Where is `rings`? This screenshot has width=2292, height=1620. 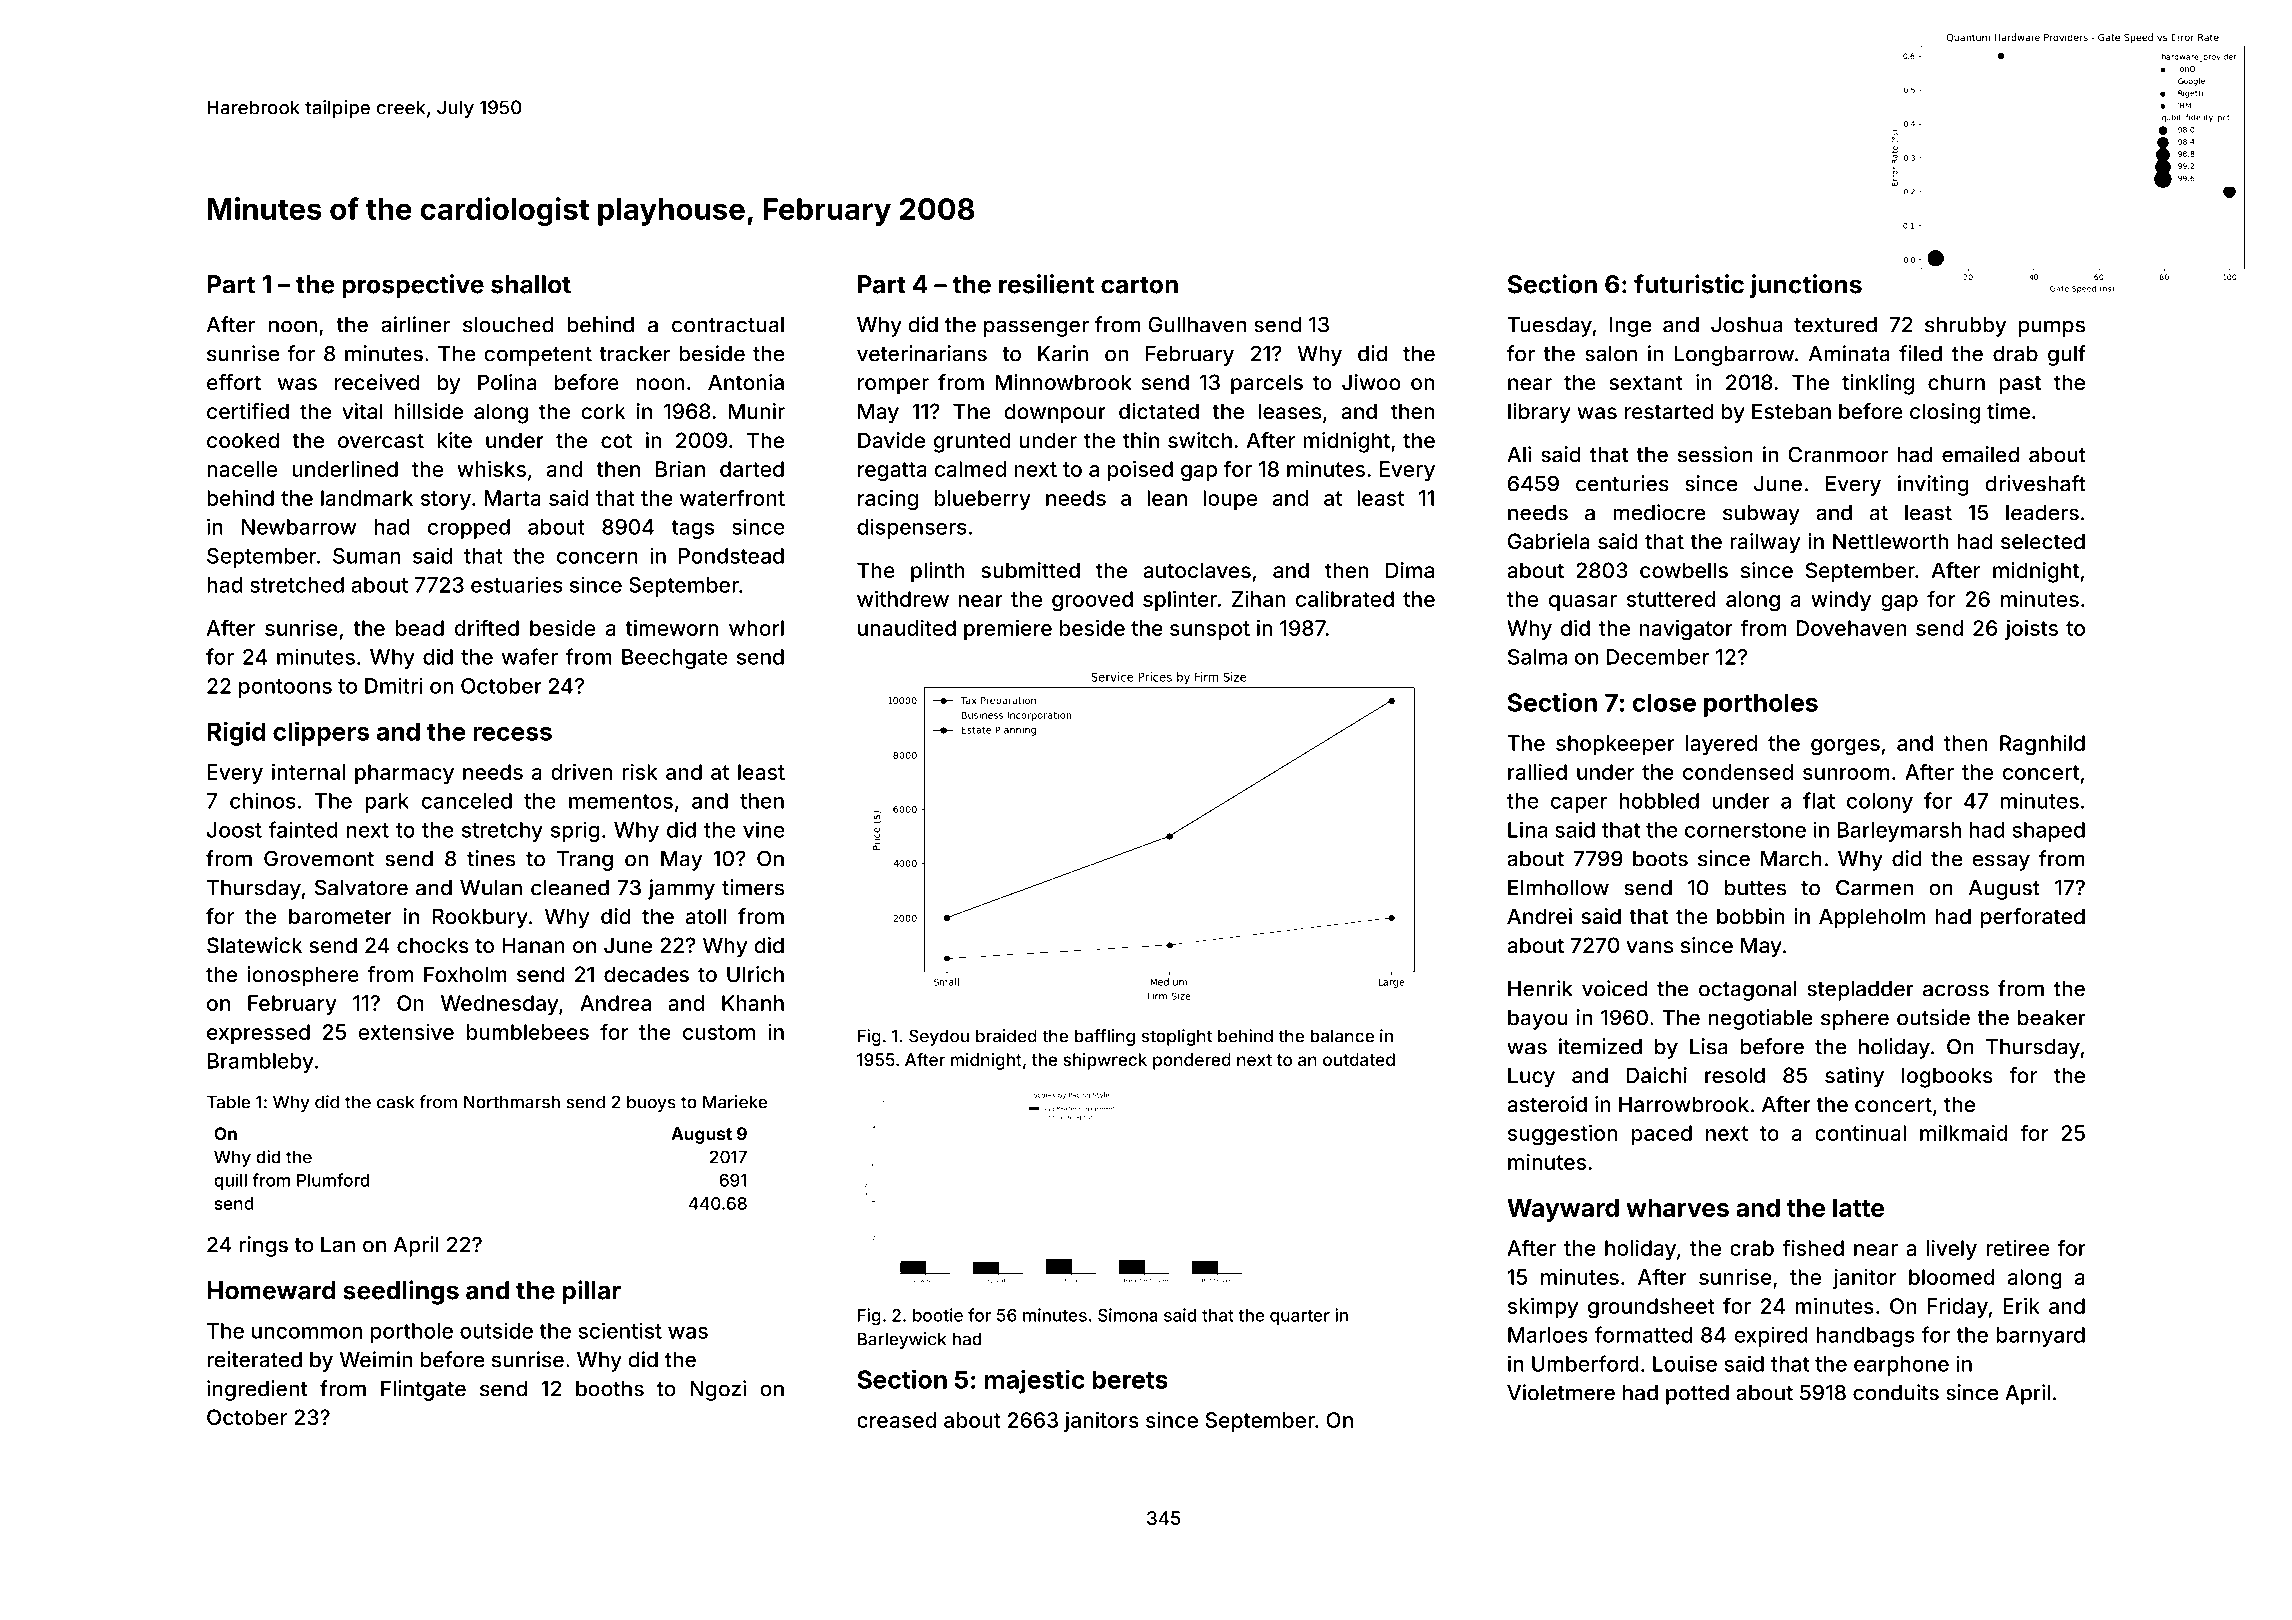
rings is located at coordinates (264, 1246).
